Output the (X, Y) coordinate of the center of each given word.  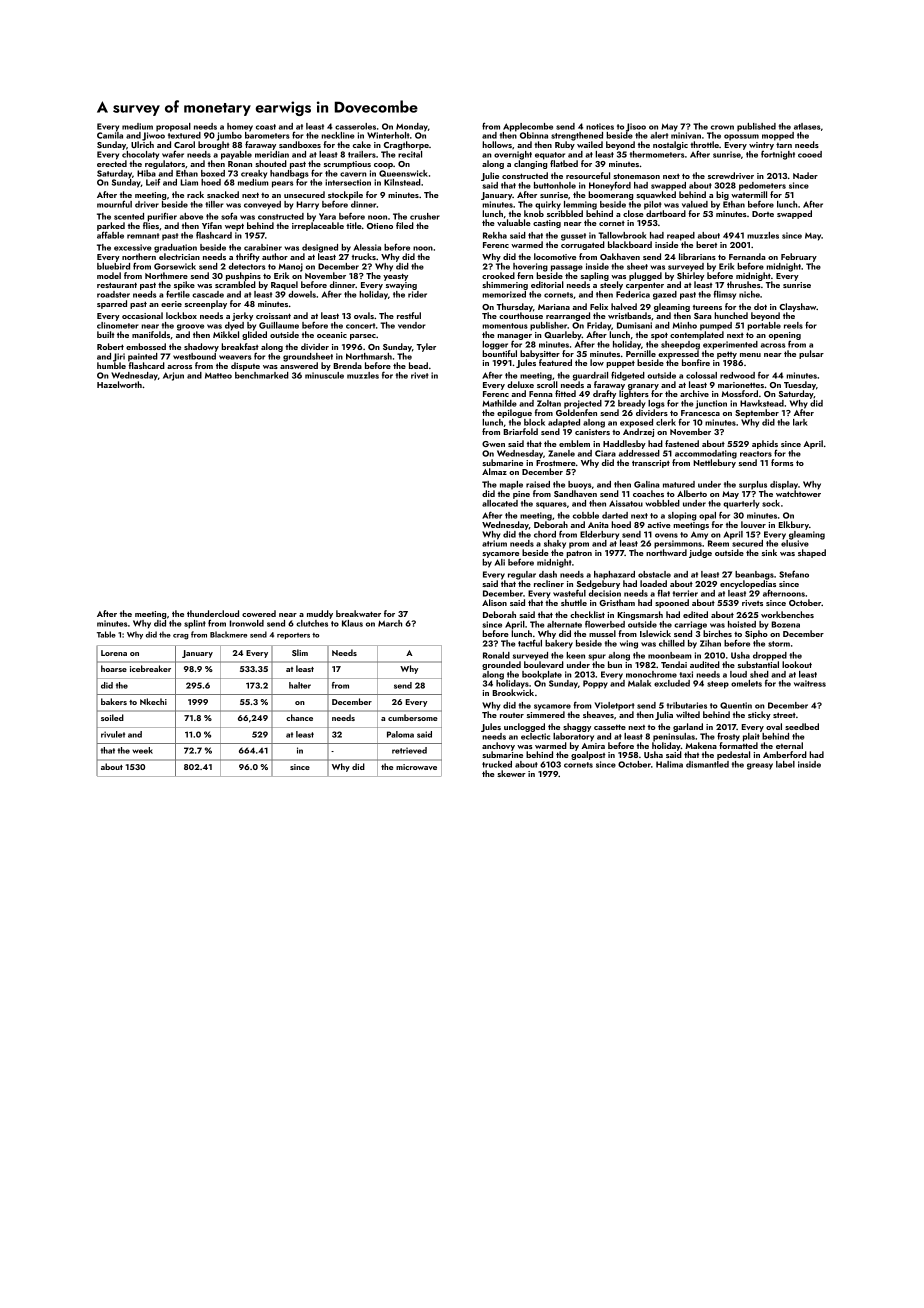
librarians (697, 256)
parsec (363, 337)
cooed (810, 154)
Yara (327, 216)
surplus (753, 485)
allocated (500, 503)
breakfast (240, 346)
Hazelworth (119, 384)
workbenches (787, 614)
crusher (425, 216)
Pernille (641, 353)
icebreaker (150, 668)
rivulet (113, 734)
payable (236, 155)
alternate (564, 624)
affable (110, 235)
